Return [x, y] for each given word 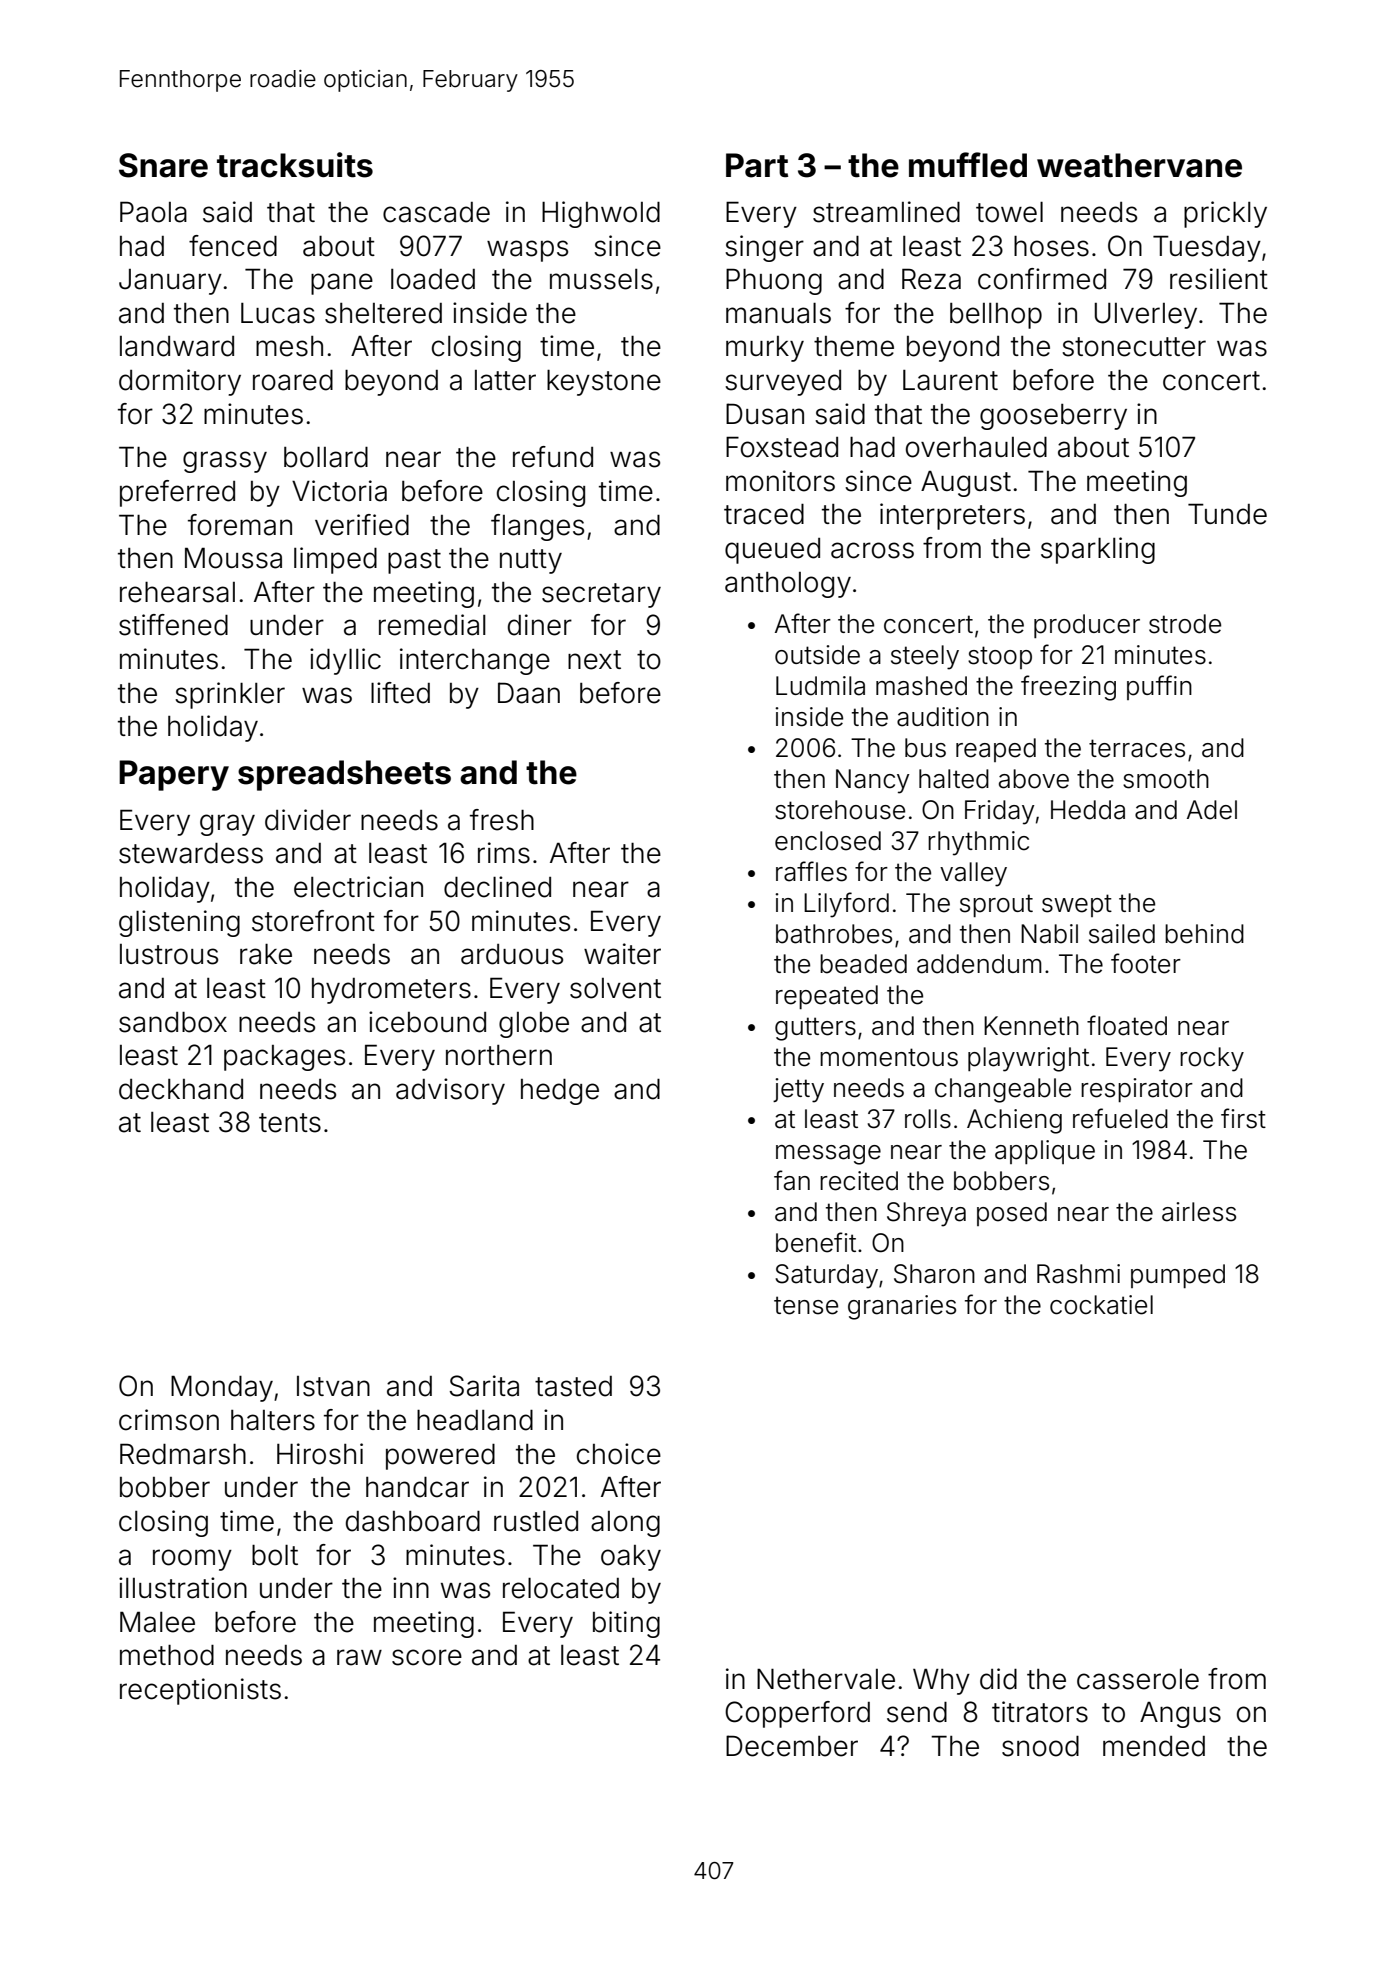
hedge [560, 1092]
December [792, 1746]
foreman [240, 525]
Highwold [601, 214]
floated [1127, 1025]
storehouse [840, 810]
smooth [1166, 779]
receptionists [200, 1691]
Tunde [1227, 514]
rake [266, 954]
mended [1154, 1746]
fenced [233, 246]
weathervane [1139, 165]
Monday [222, 1389]
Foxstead [782, 447]
